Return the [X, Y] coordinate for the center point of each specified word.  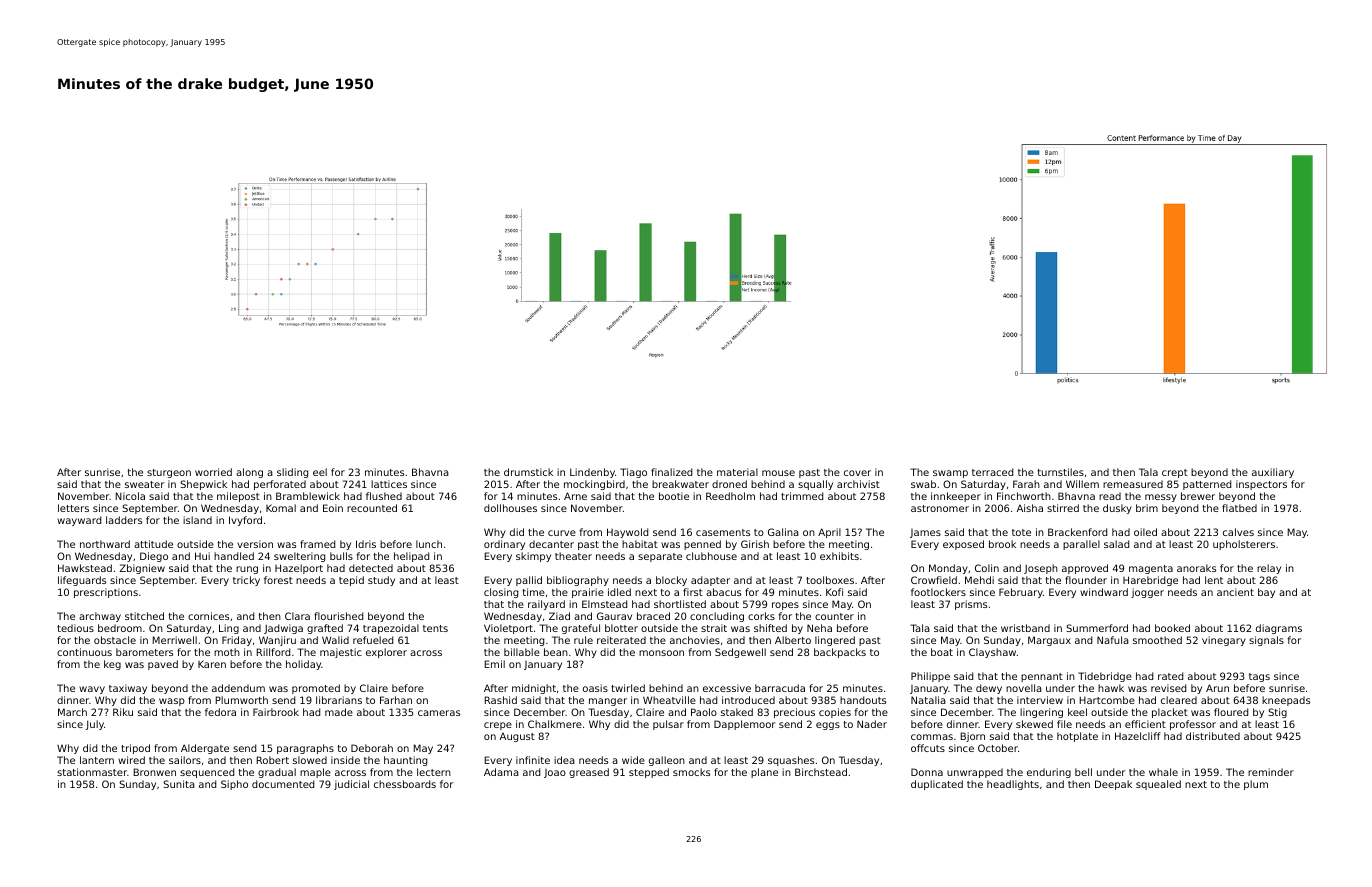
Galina [783, 532]
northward [105, 544]
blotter [621, 628]
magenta [1151, 569]
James [925, 533]
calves [1238, 532]
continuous [84, 652]
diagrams [1279, 629]
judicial [351, 785]
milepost [238, 497]
